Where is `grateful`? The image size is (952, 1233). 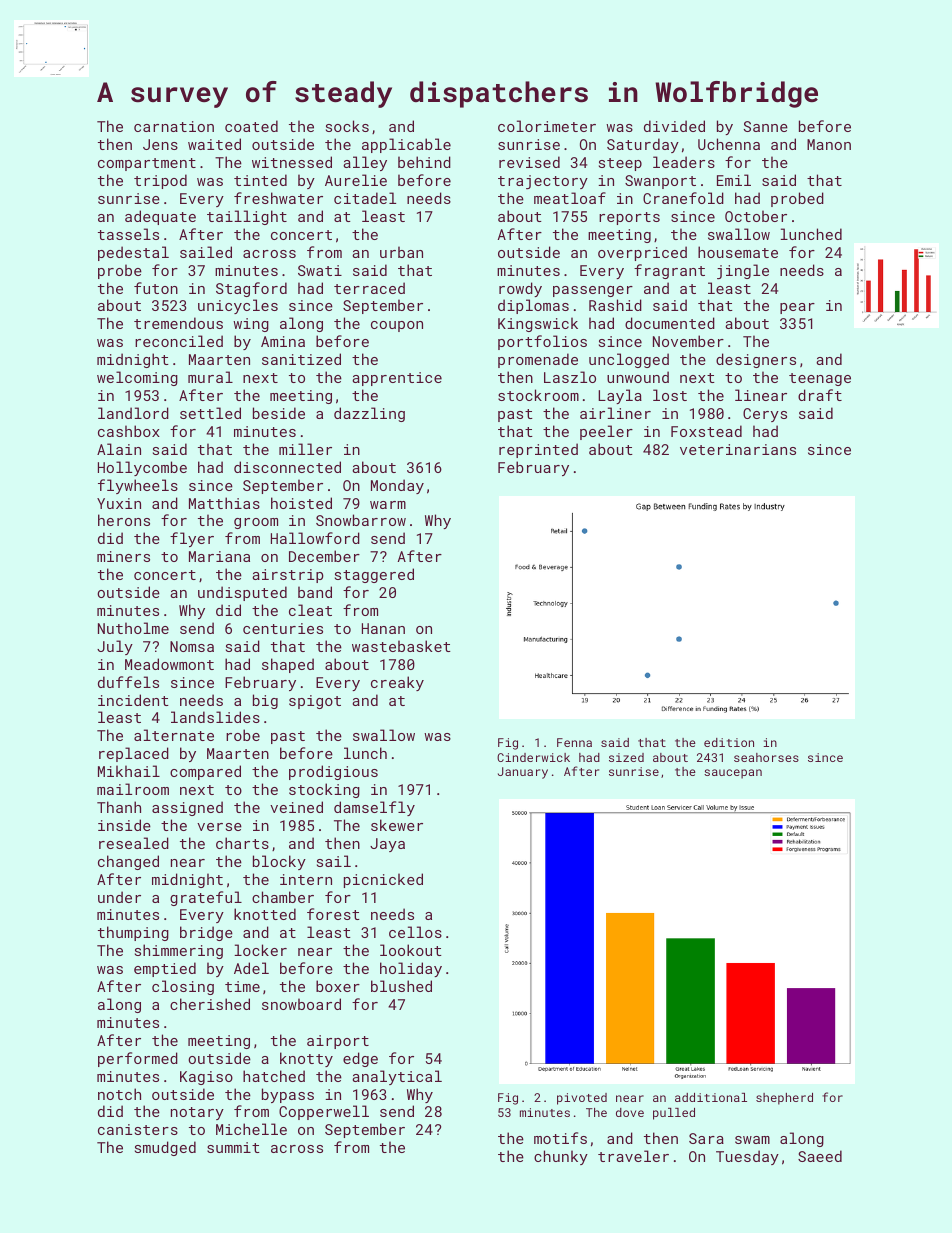 grateful is located at coordinates (206, 898).
